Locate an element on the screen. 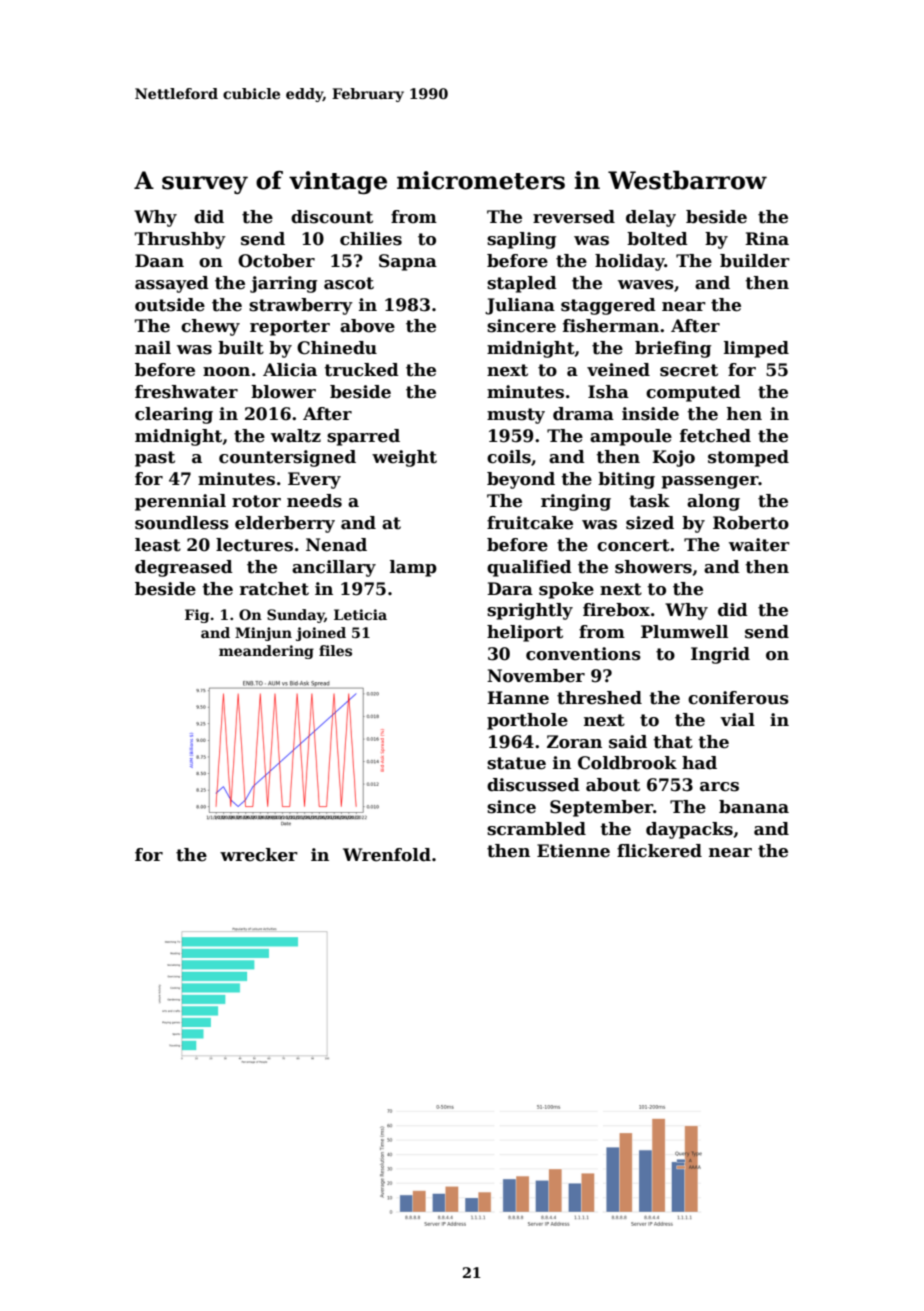  wrecker is located at coordinates (259, 855).
